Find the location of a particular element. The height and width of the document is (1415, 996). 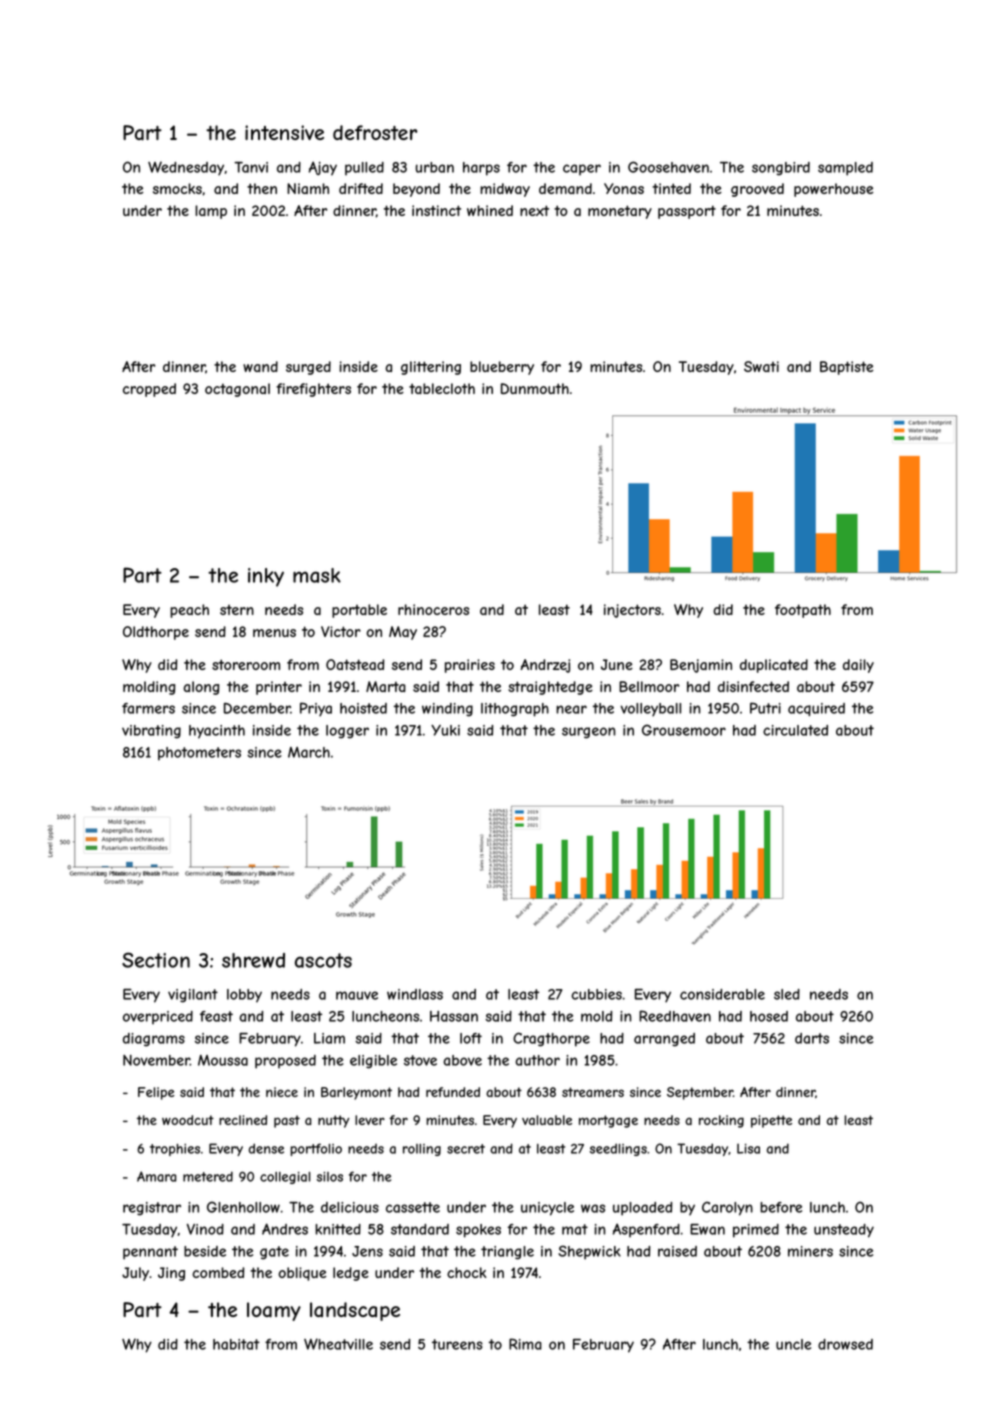

rocking is located at coordinates (721, 1121).
